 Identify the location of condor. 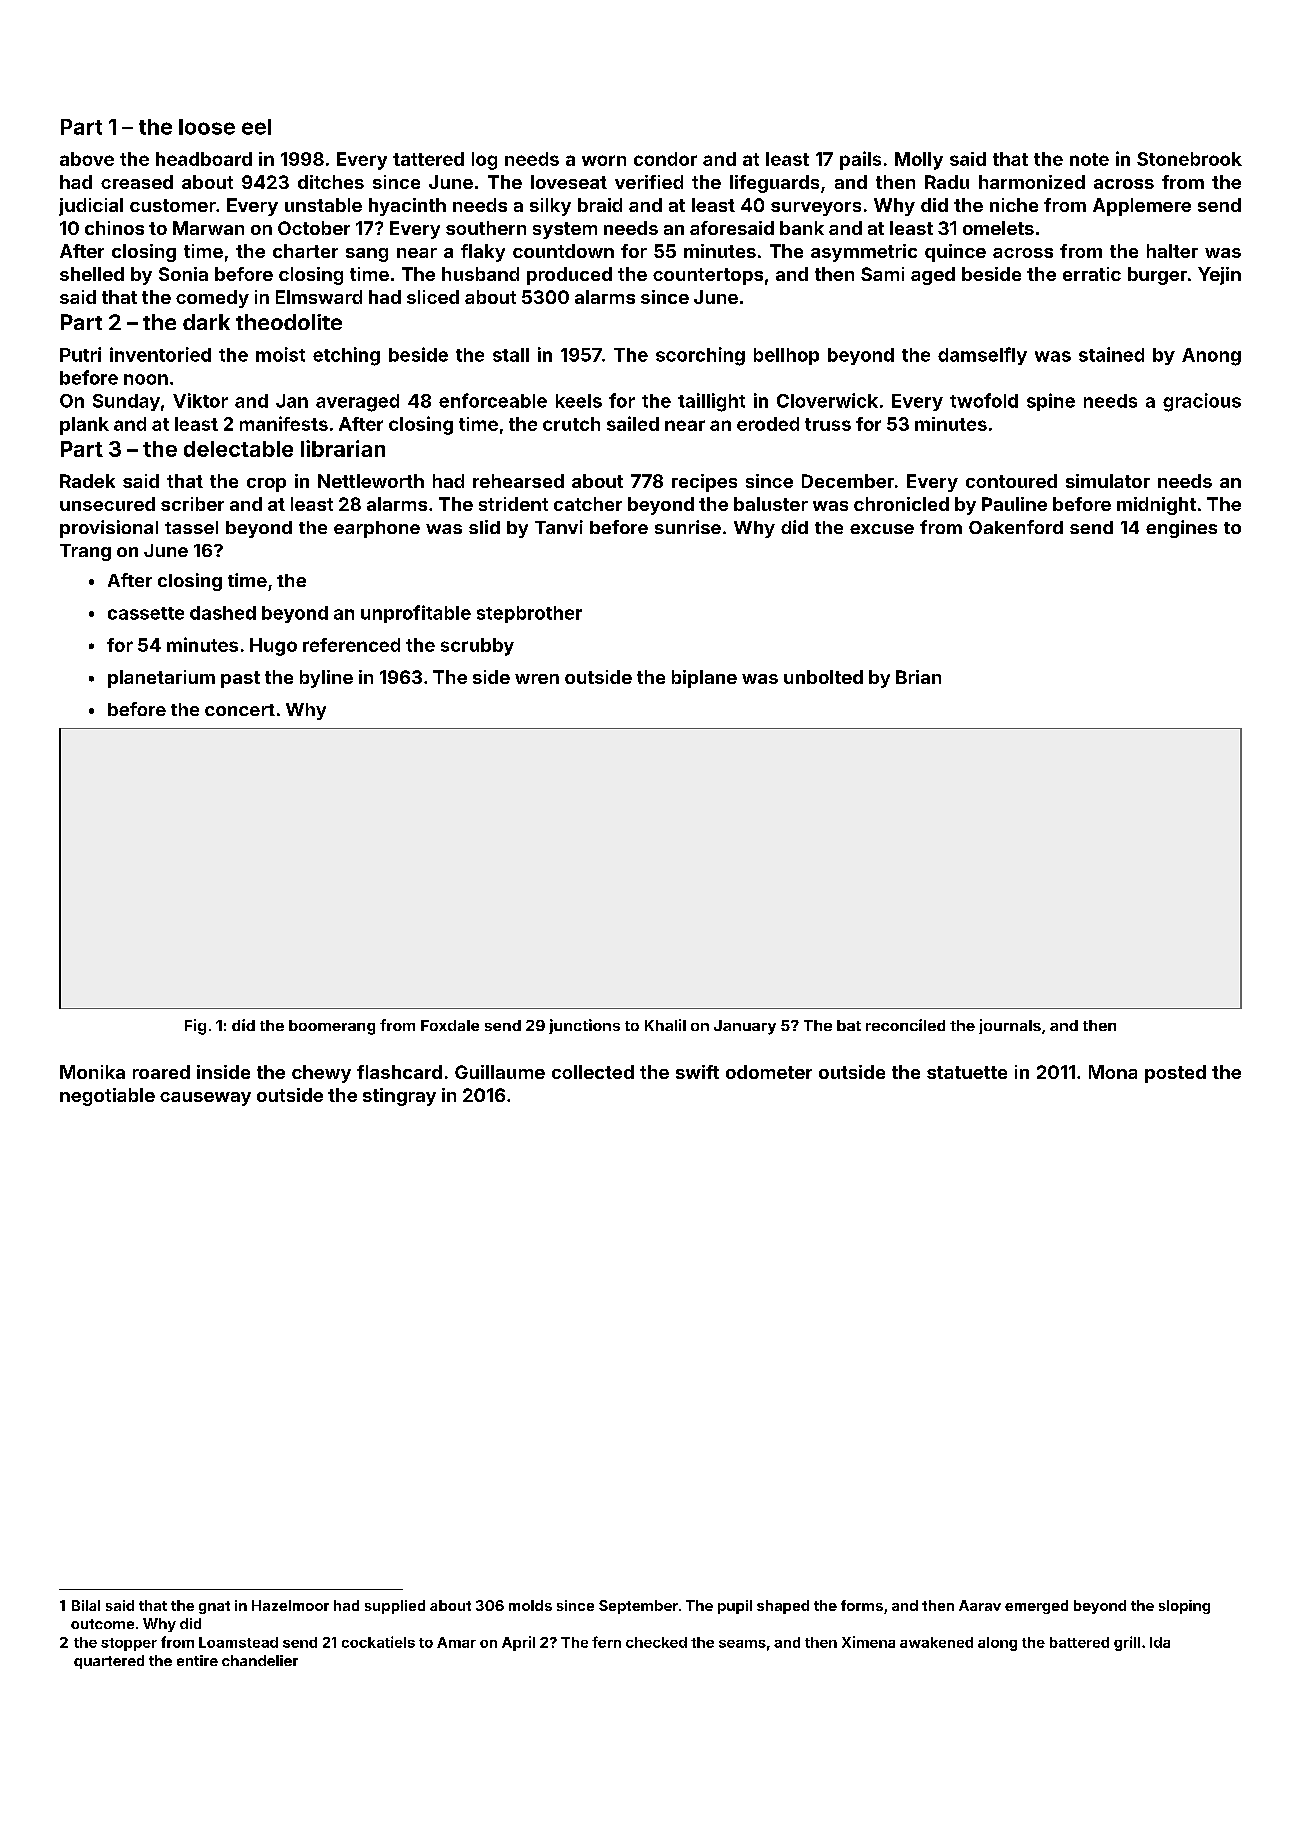
(665, 159).
